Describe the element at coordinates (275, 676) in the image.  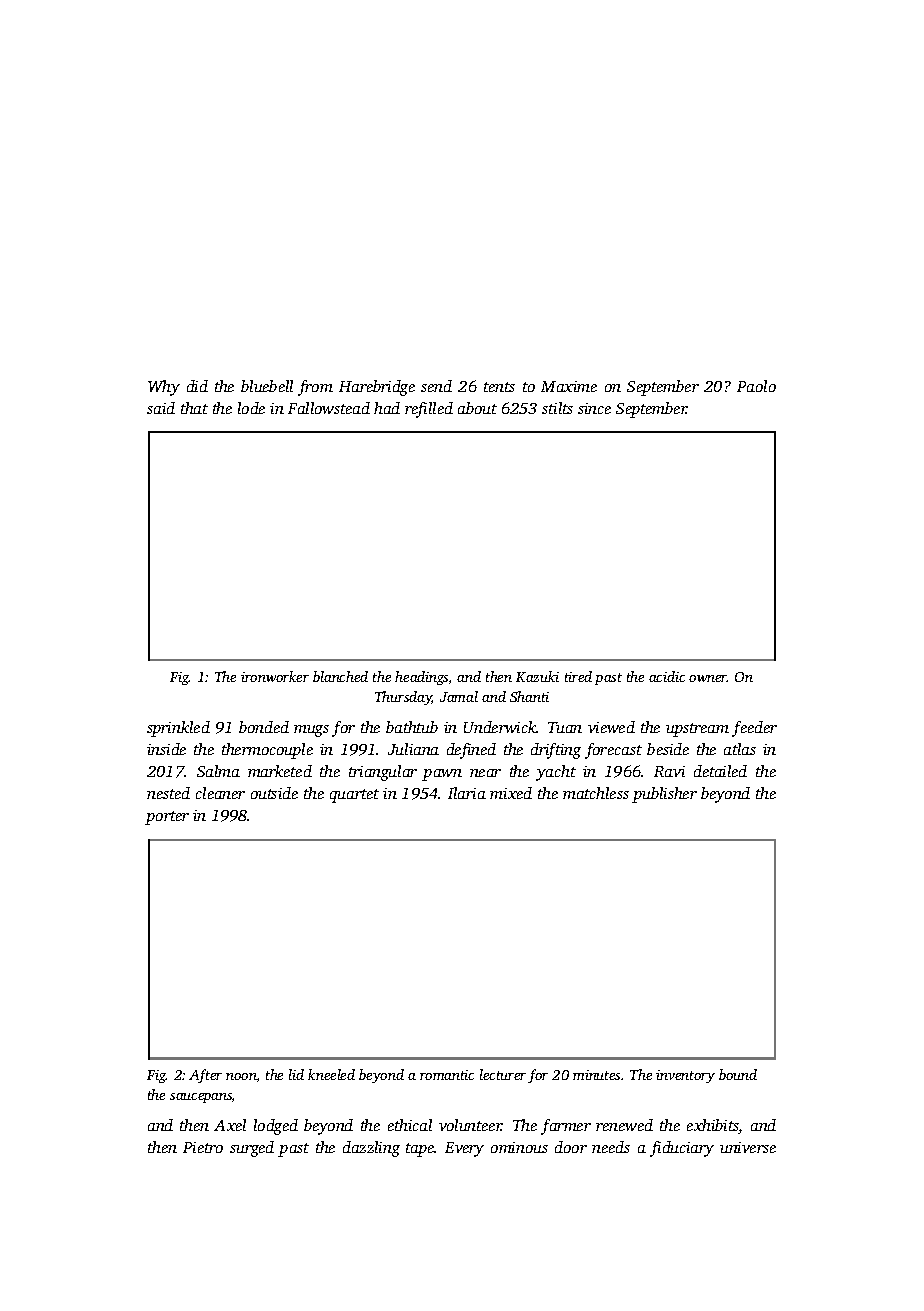
I see `ironworker` at that location.
